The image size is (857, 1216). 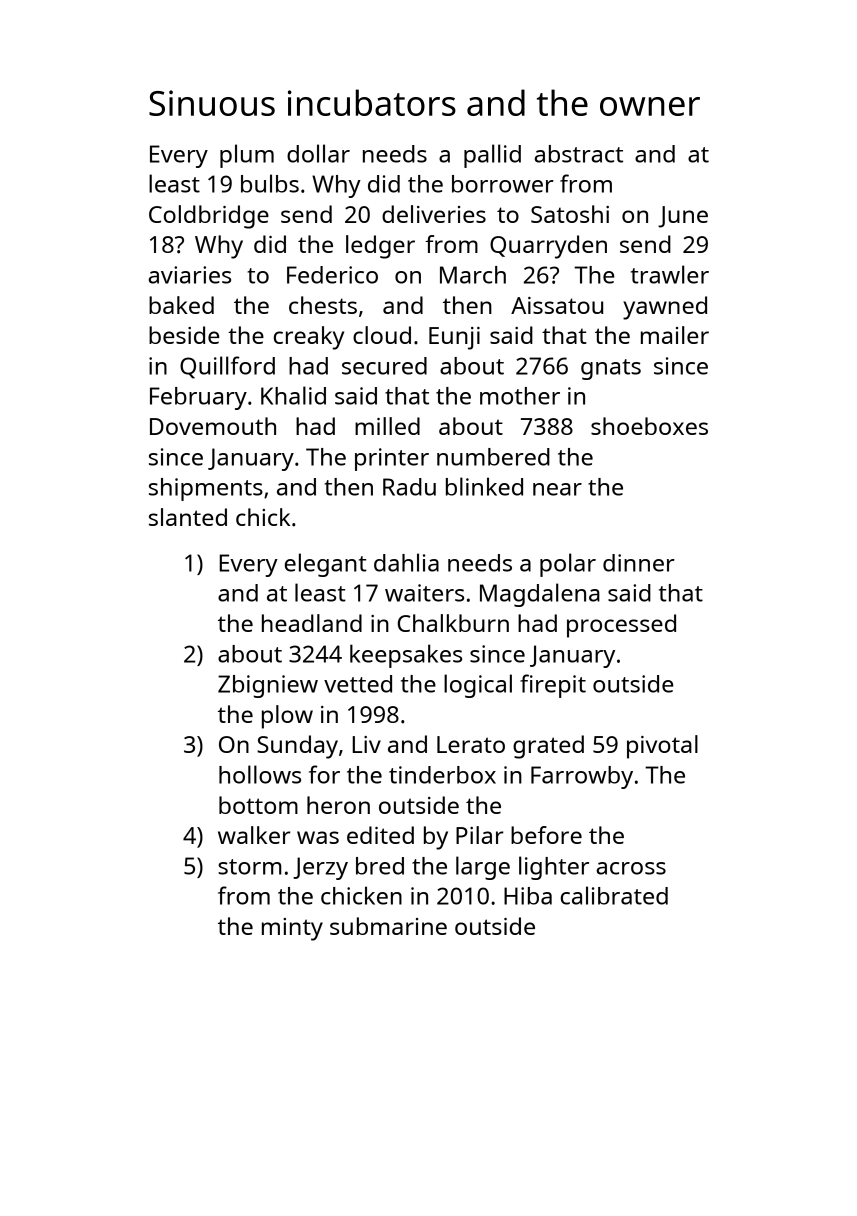 I want to click on numbered, so click(x=493, y=457).
